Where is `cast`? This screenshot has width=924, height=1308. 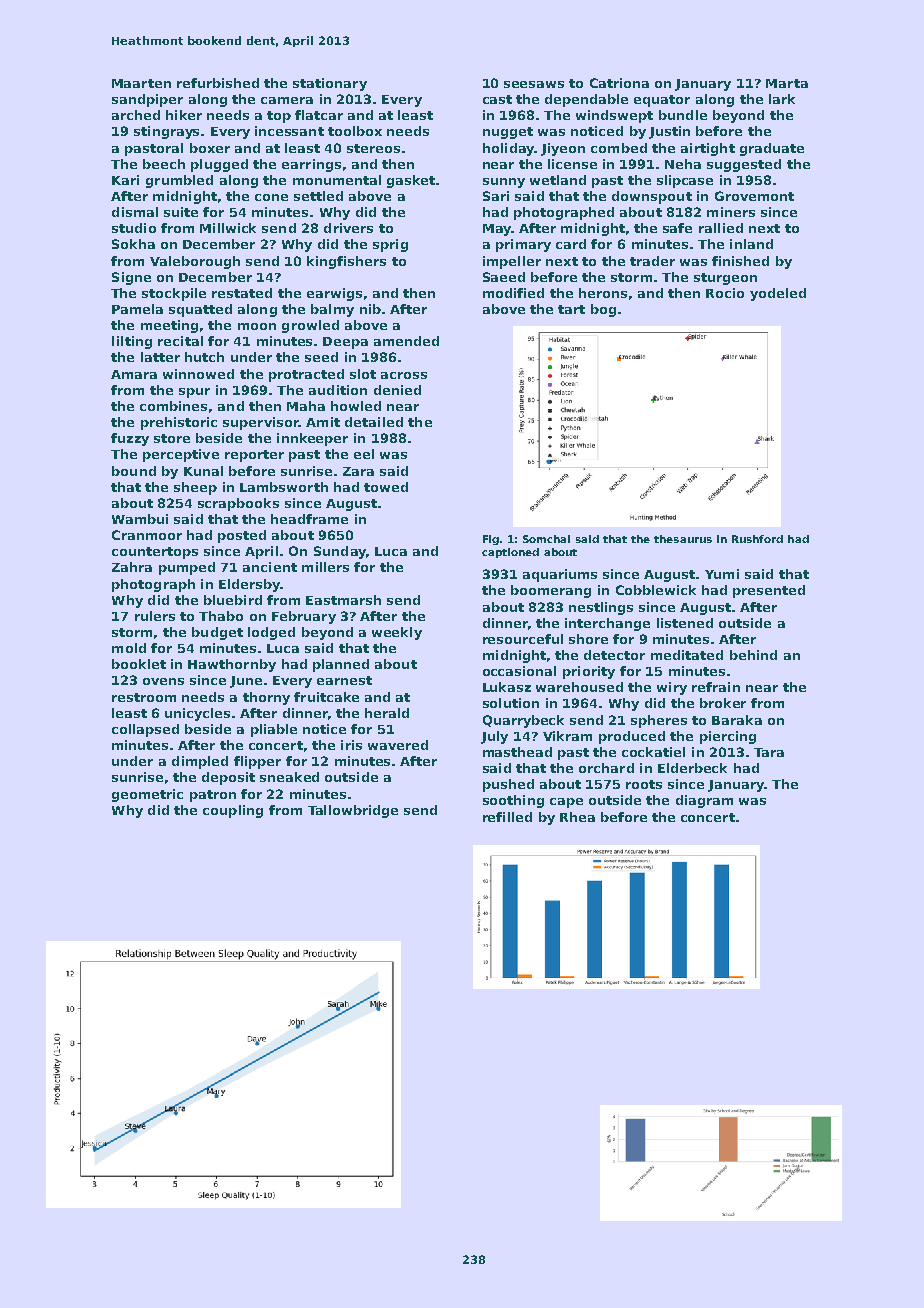 cast is located at coordinates (497, 99).
